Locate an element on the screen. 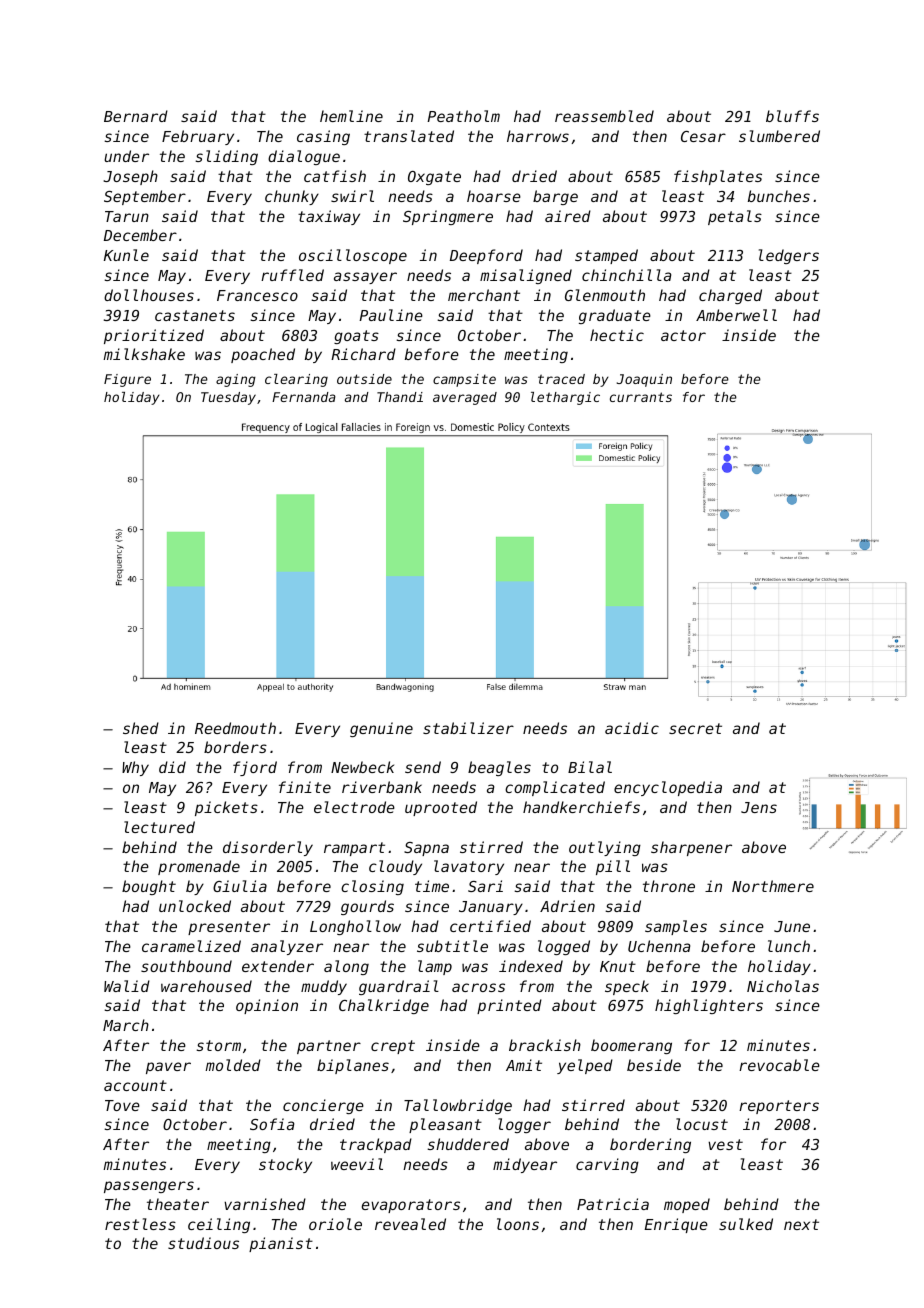  Amberwell is located at coordinates (736, 315).
